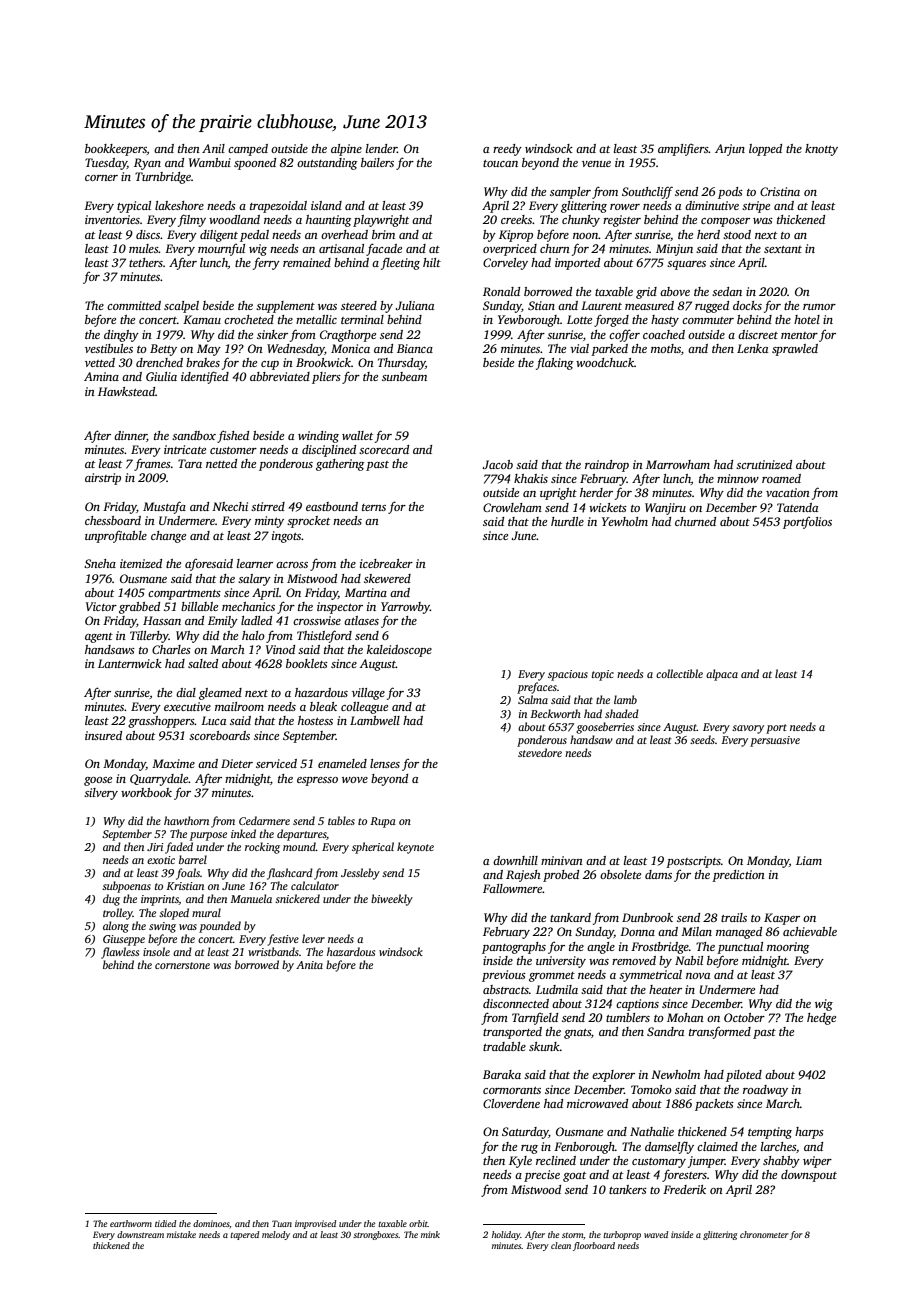 Image resolution: width=924 pixels, height=1308 pixels. Describe the element at coordinates (537, 688) in the document. I see `prefaces` at that location.
